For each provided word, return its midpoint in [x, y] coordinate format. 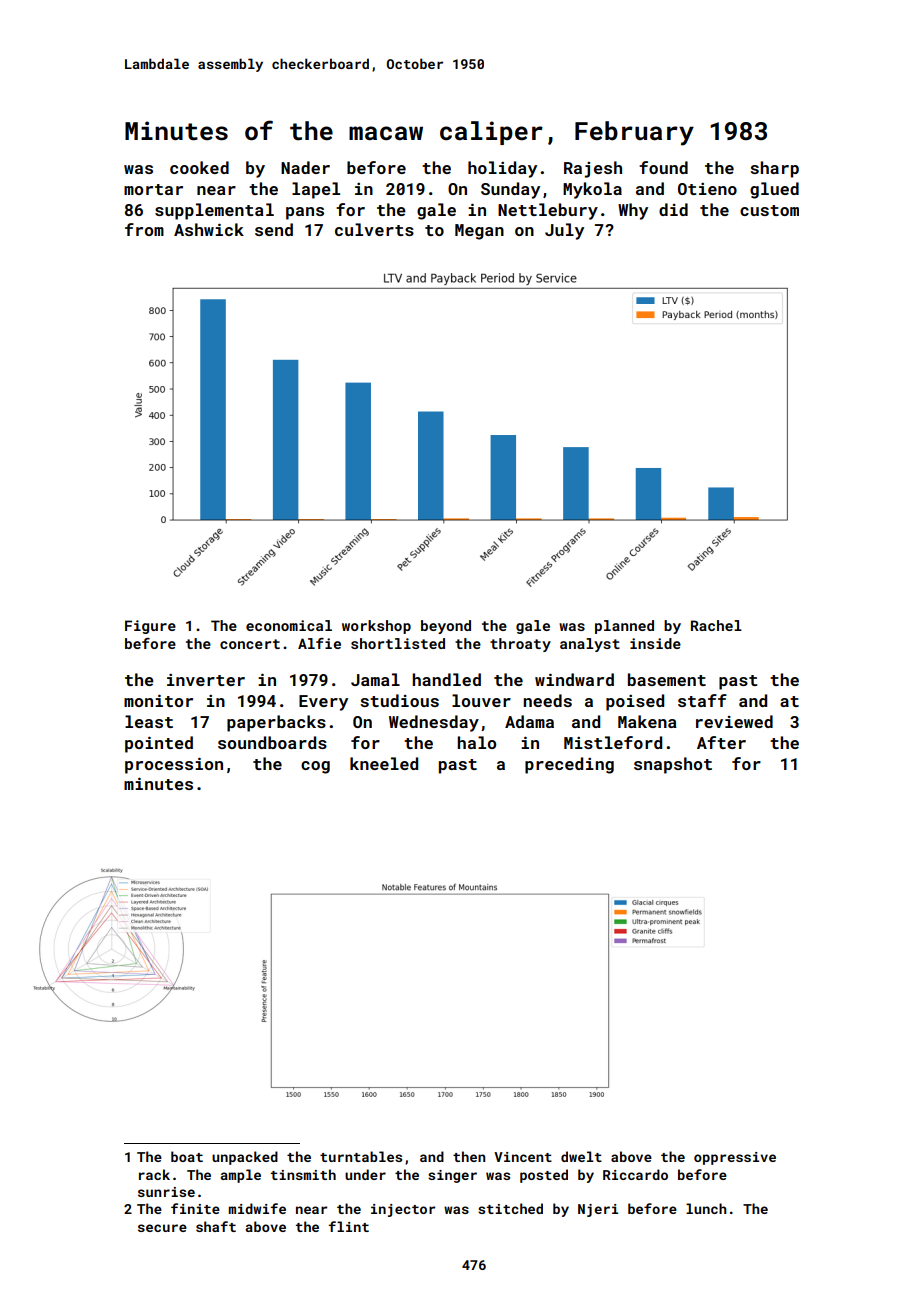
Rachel [716, 625]
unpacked [245, 1158]
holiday [502, 169]
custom [769, 210]
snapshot [673, 765]
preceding [569, 765]
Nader [305, 167]
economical [289, 625]
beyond [446, 627]
